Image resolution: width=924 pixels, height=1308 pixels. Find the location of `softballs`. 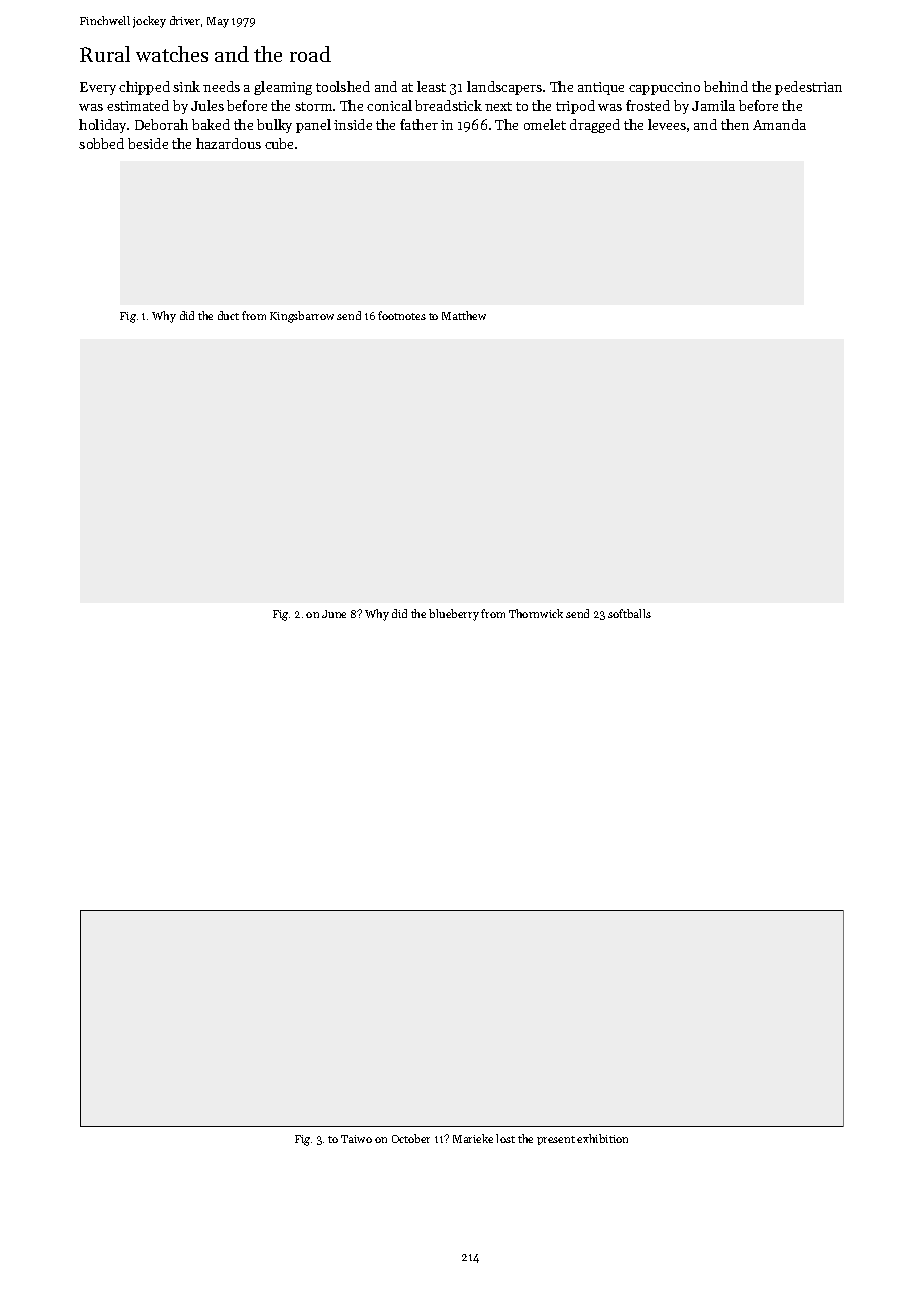

softballs is located at coordinates (629, 613).
